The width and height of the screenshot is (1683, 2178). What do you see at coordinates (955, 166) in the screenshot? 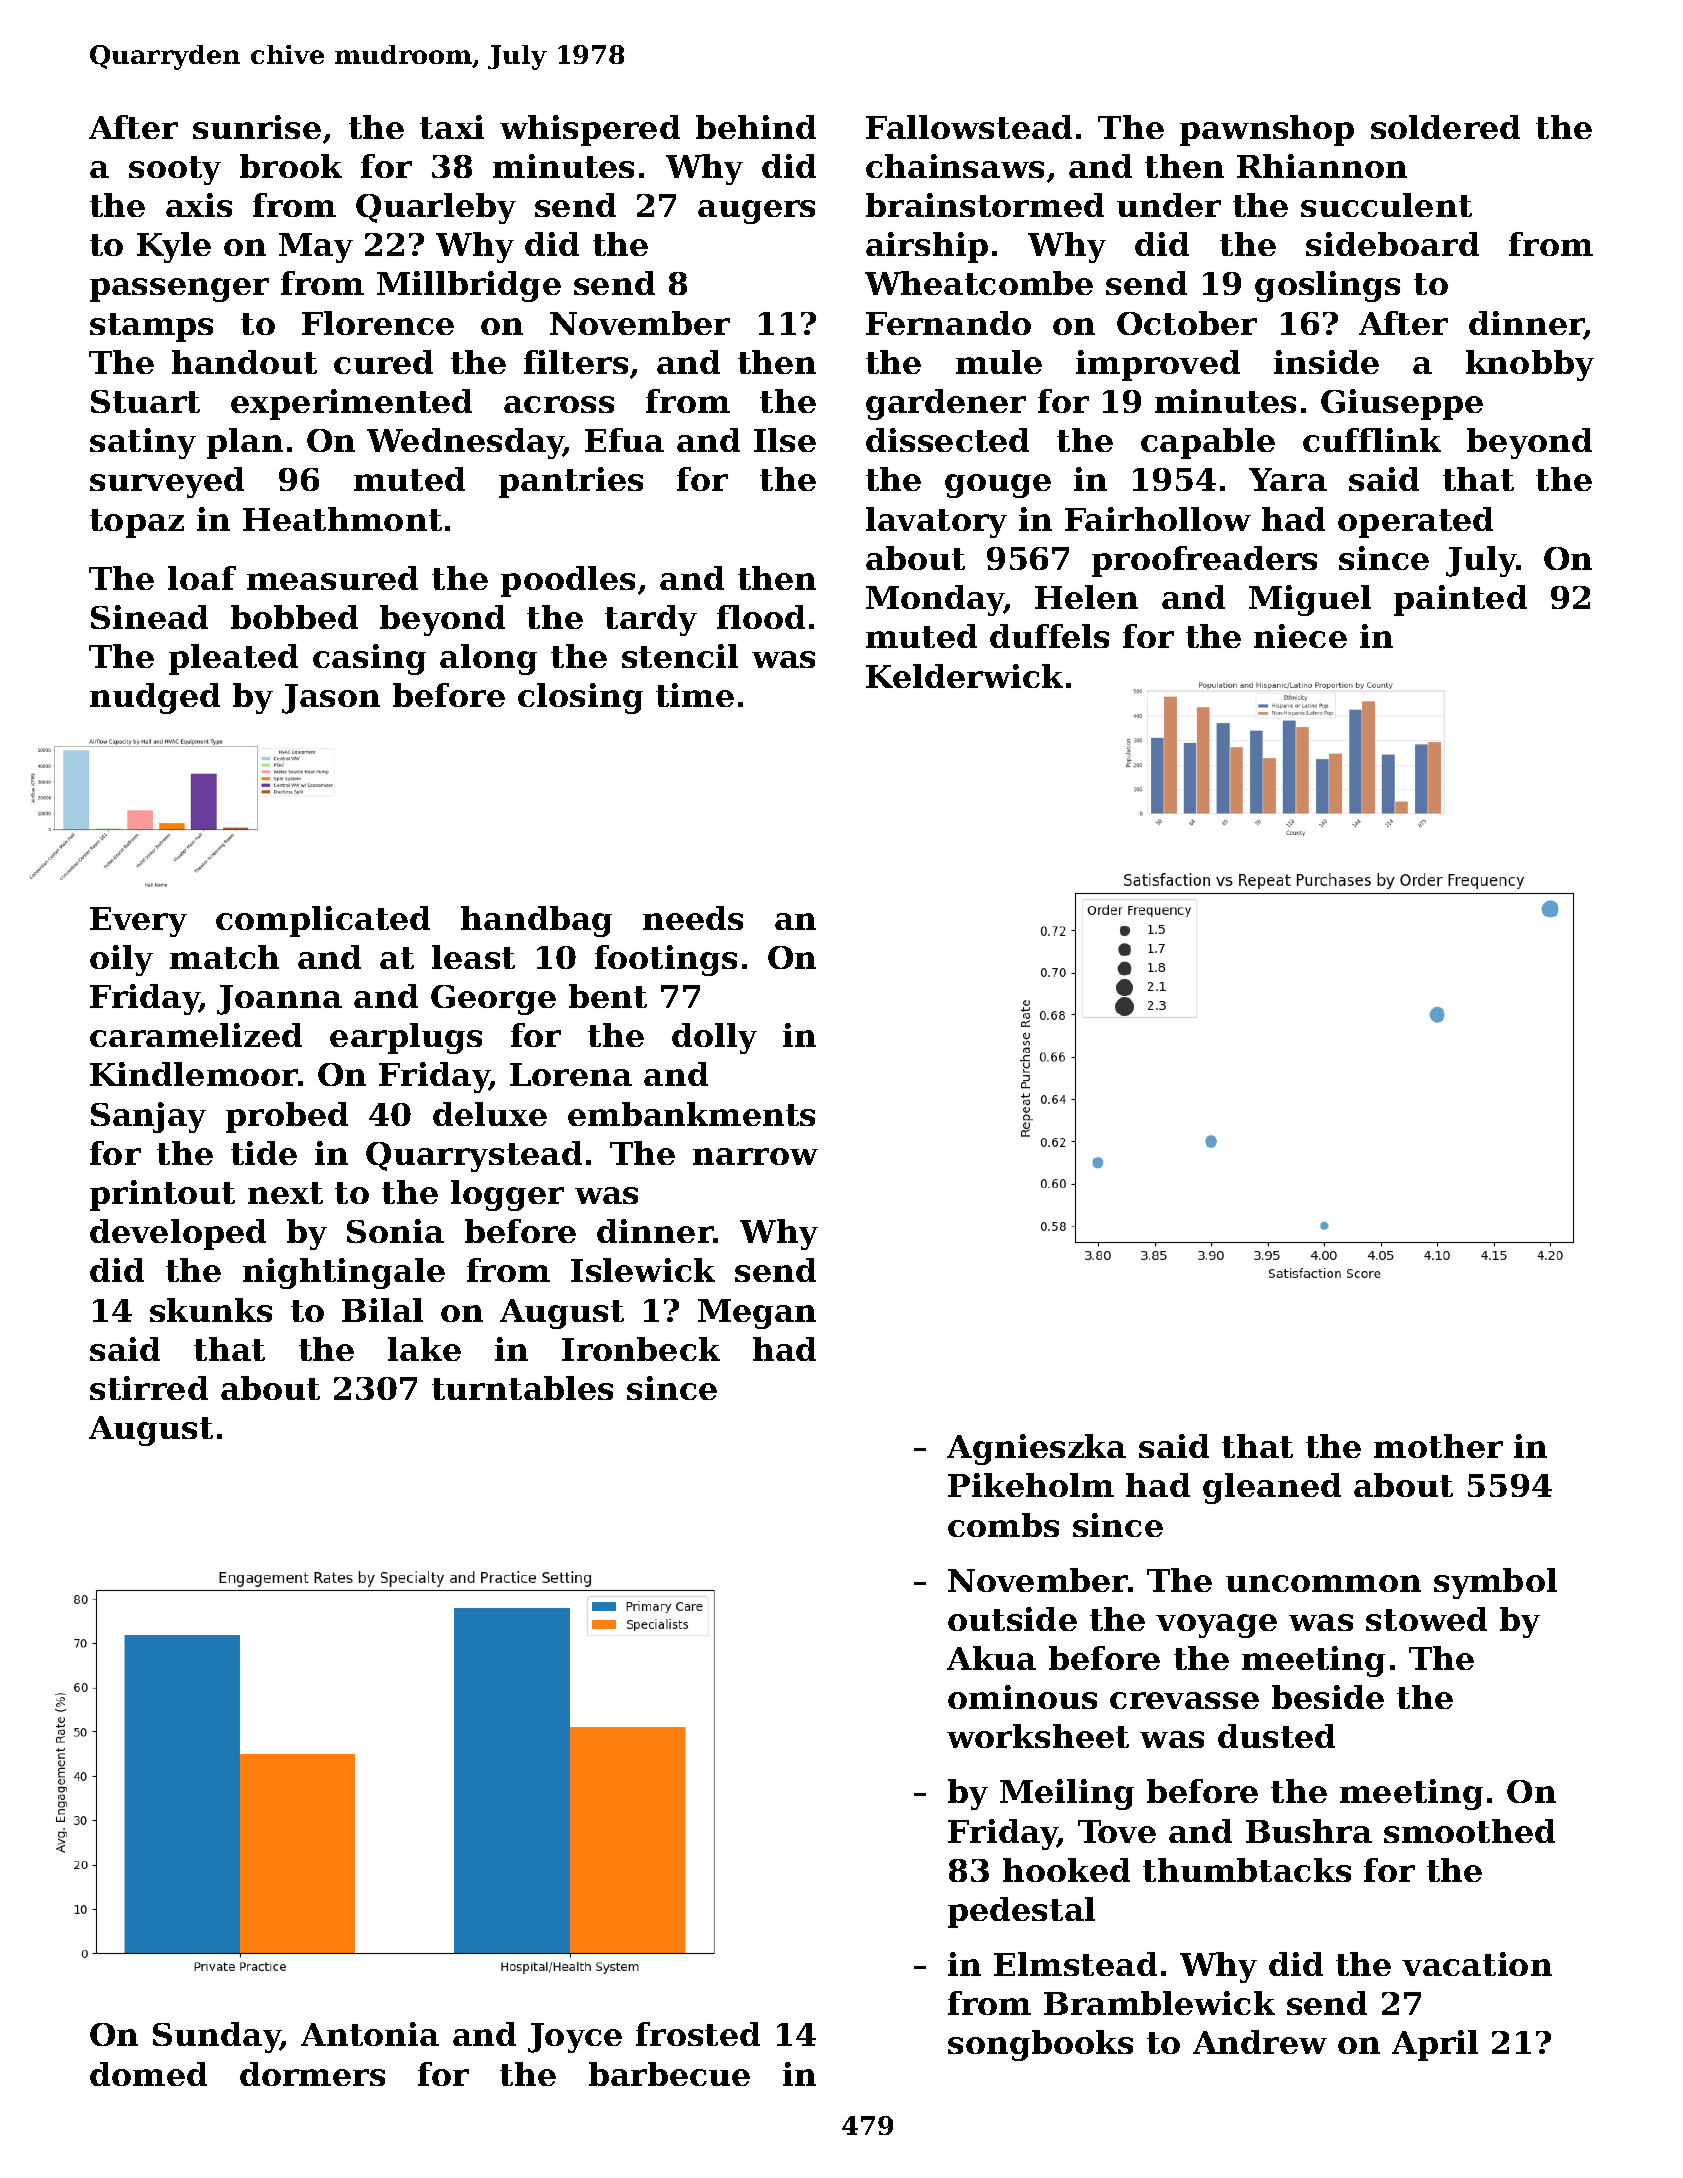
I see `chainsaws` at bounding box center [955, 166].
